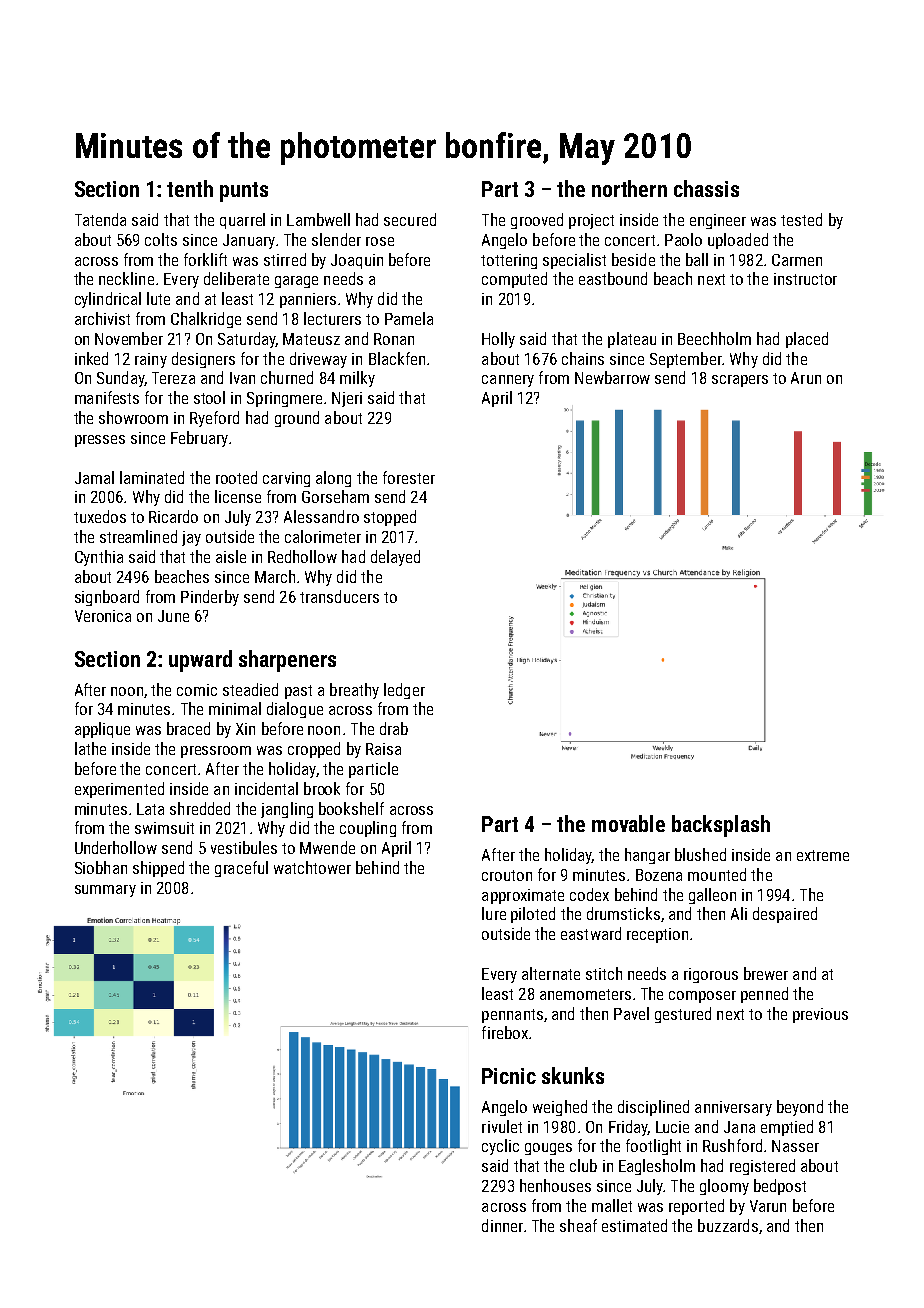  Describe the element at coordinates (105, 891) in the screenshot. I see `summary` at that location.
